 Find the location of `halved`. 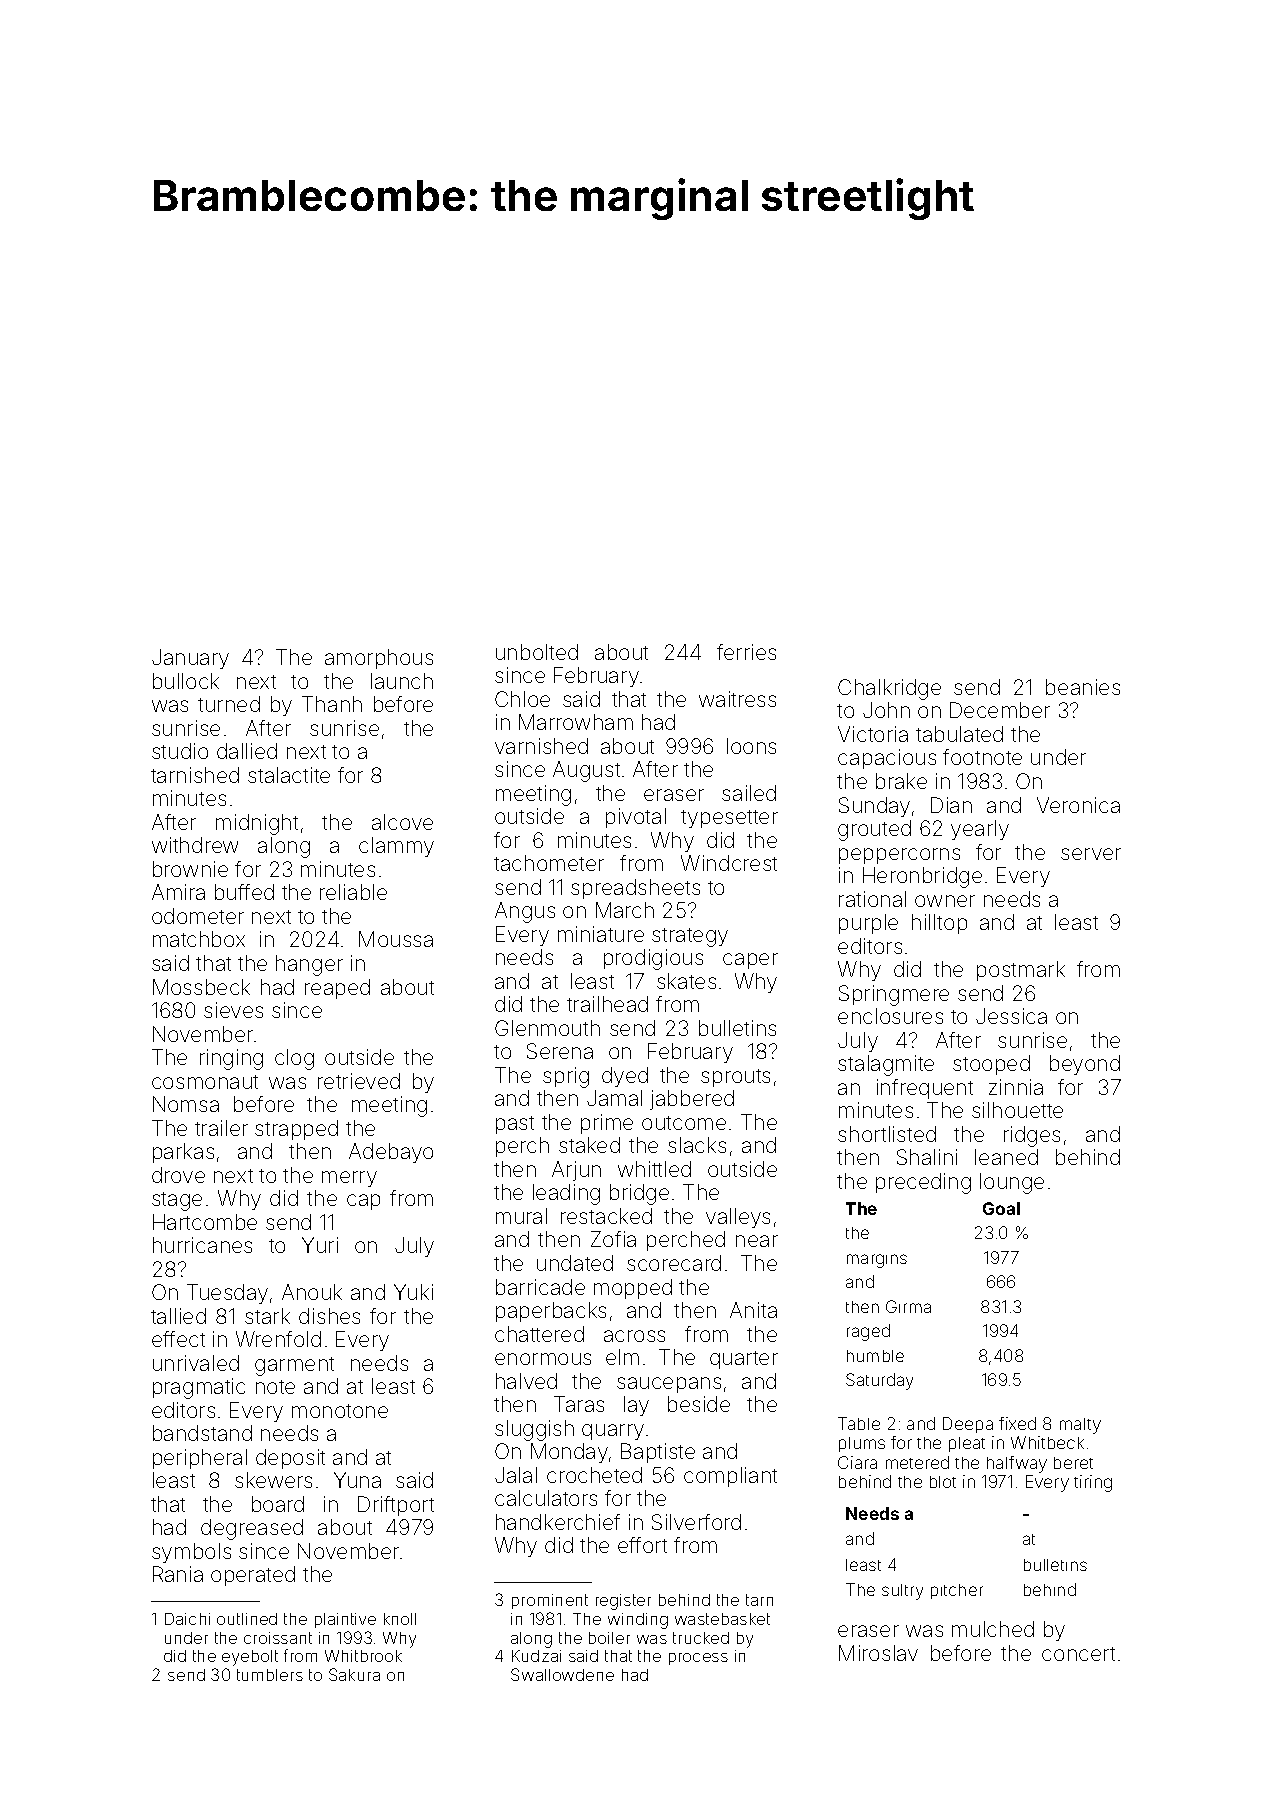

halved is located at coordinates (526, 1381).
